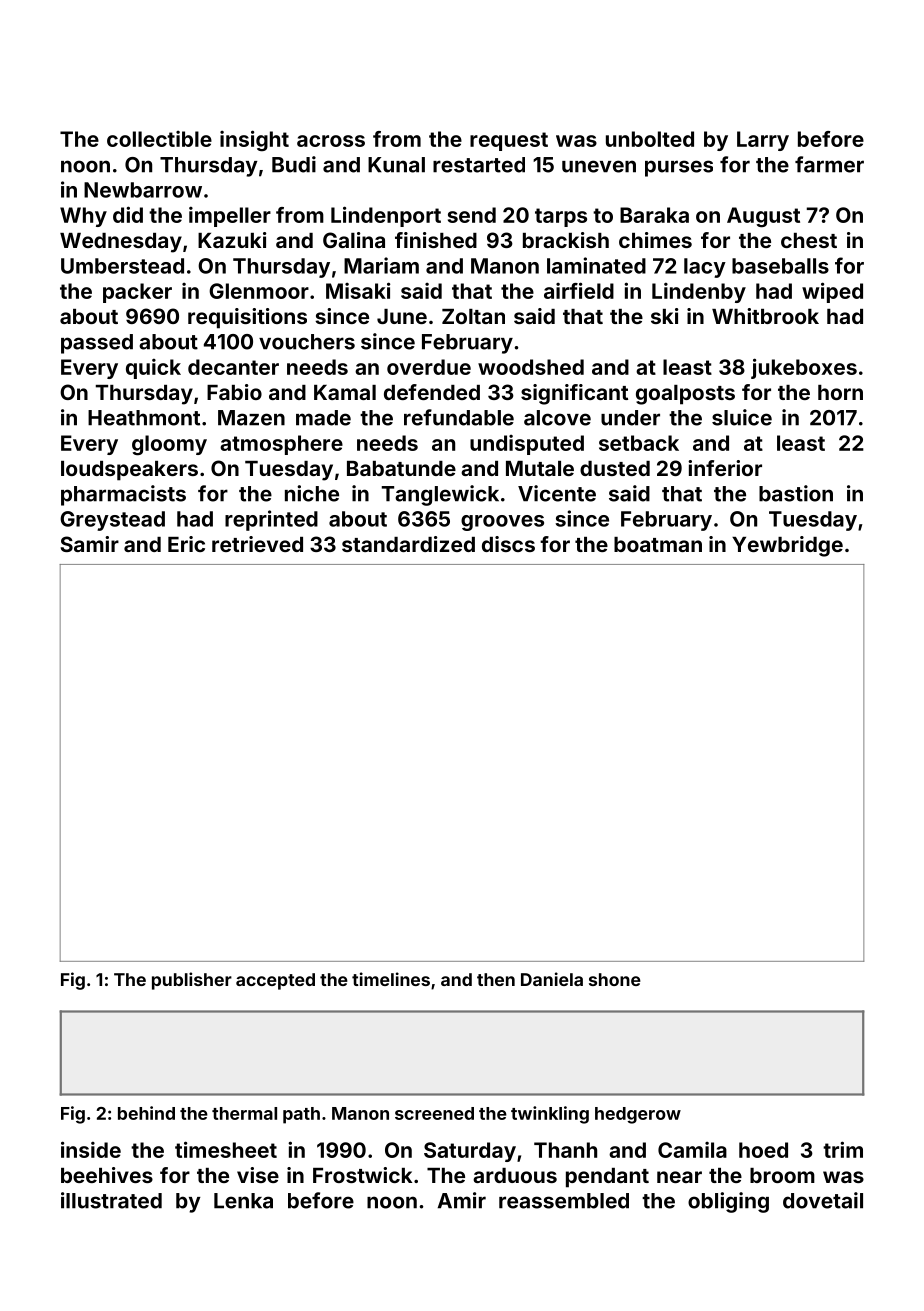 The image size is (924, 1311). Describe the element at coordinates (186, 544) in the image. I see `Eric` at that location.
